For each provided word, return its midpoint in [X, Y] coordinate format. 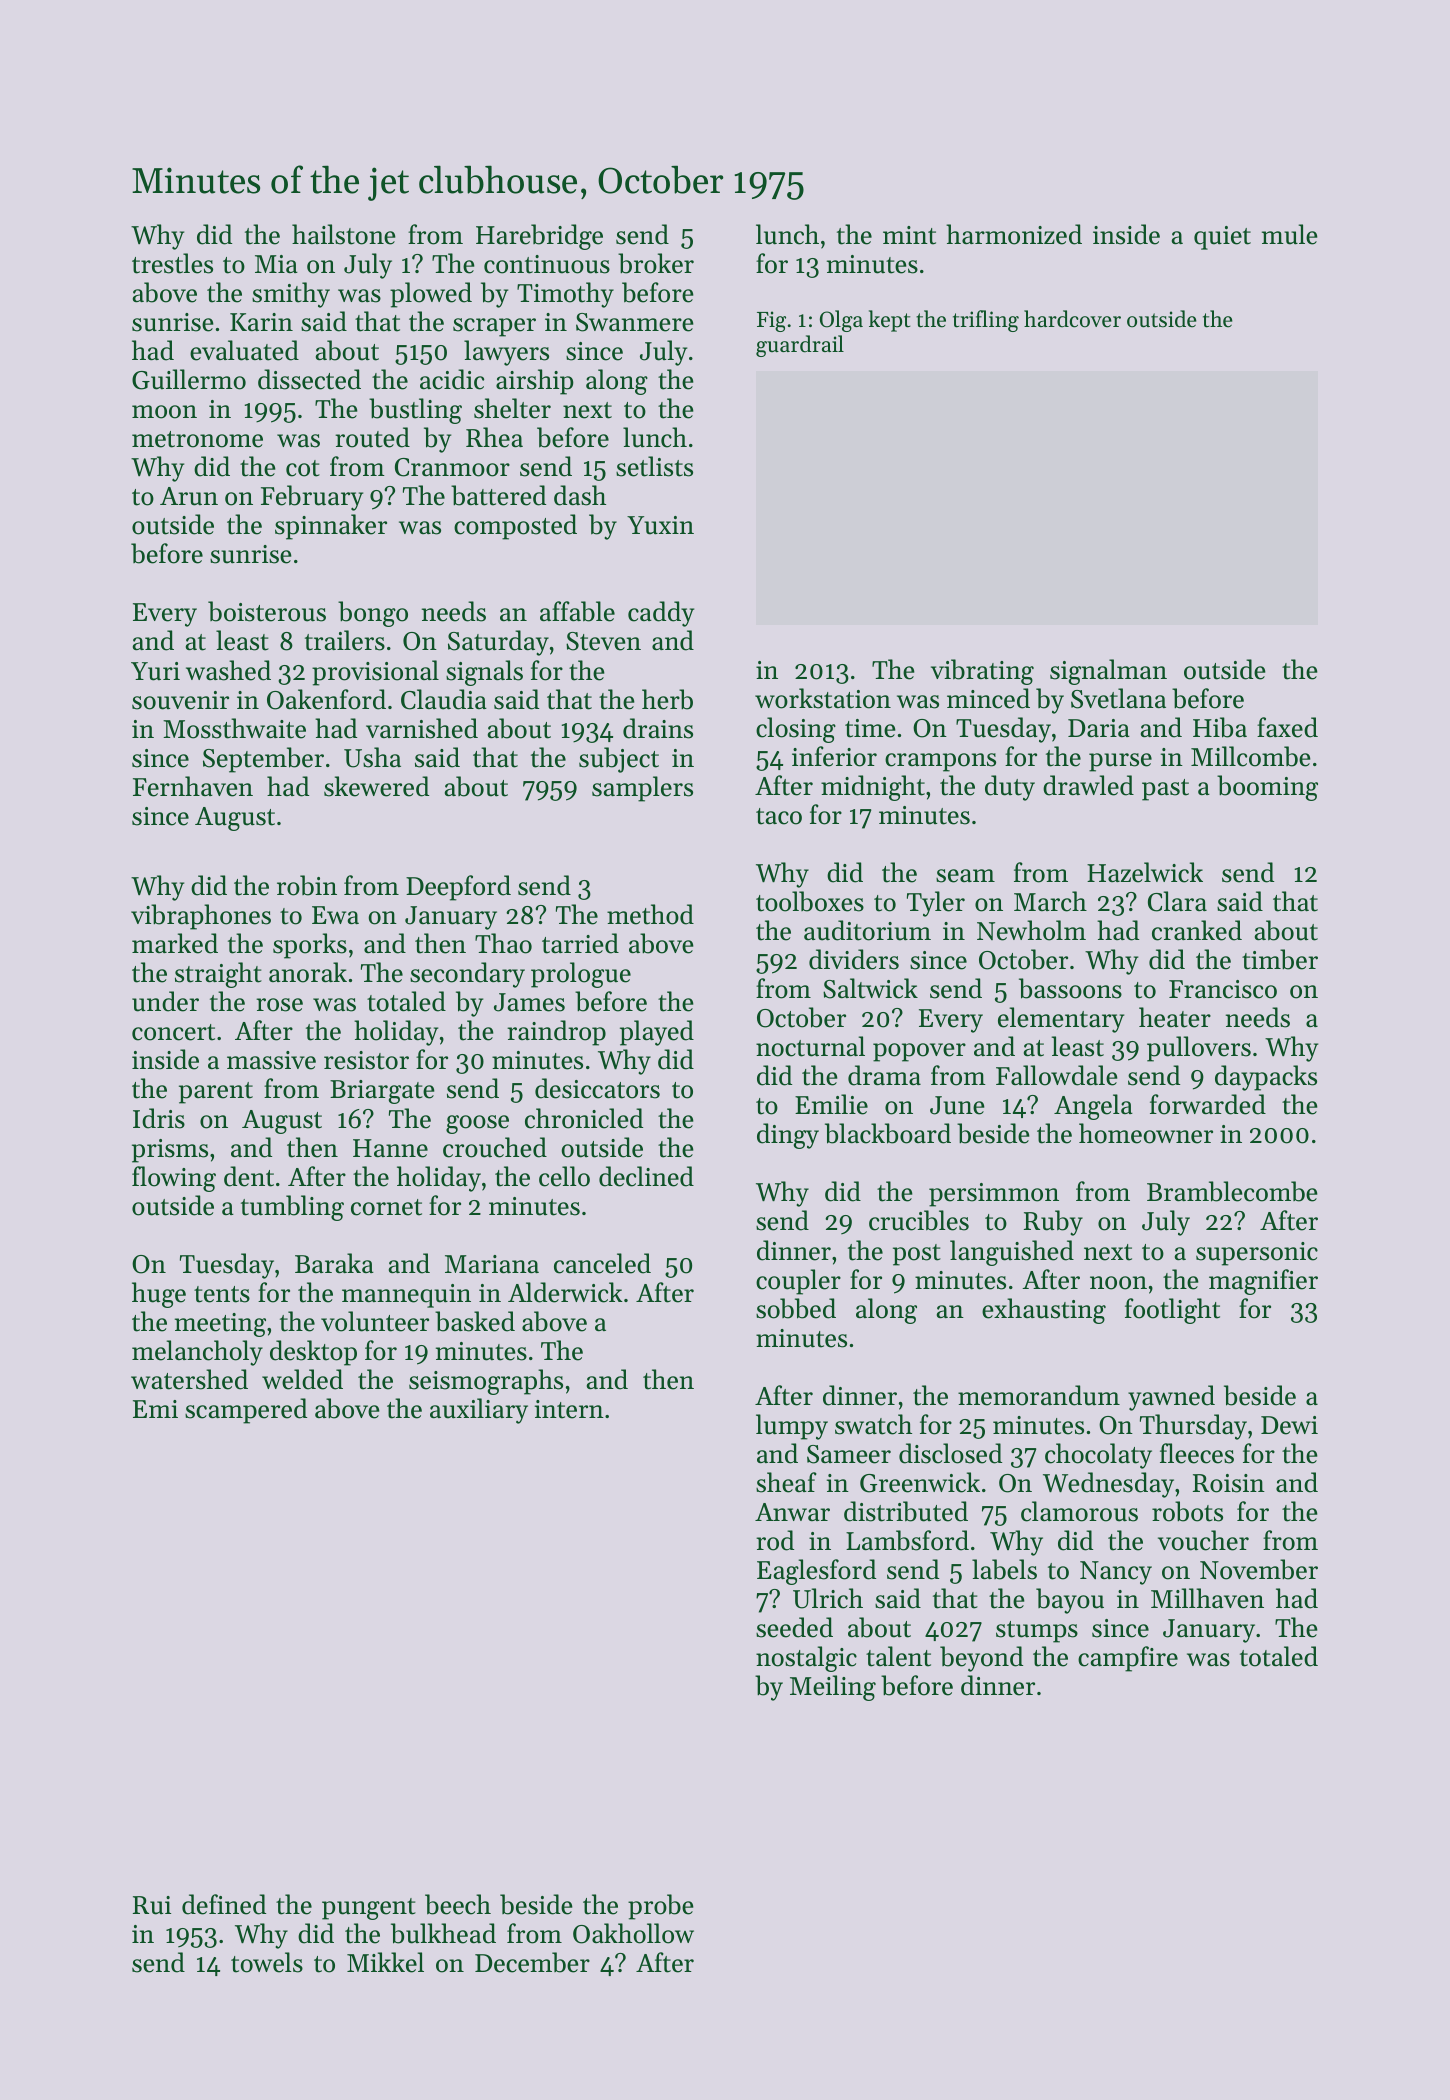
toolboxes [810, 901]
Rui [152, 1905]
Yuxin [660, 525]
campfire [1128, 1659]
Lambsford [907, 1540]
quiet [1222, 238]
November [1259, 1569]
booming [1267, 788]
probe [661, 1907]
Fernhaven [193, 786]
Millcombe [1251, 756]
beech [458, 1904]
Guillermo [189, 379]
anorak [308, 972]
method [650, 914]
